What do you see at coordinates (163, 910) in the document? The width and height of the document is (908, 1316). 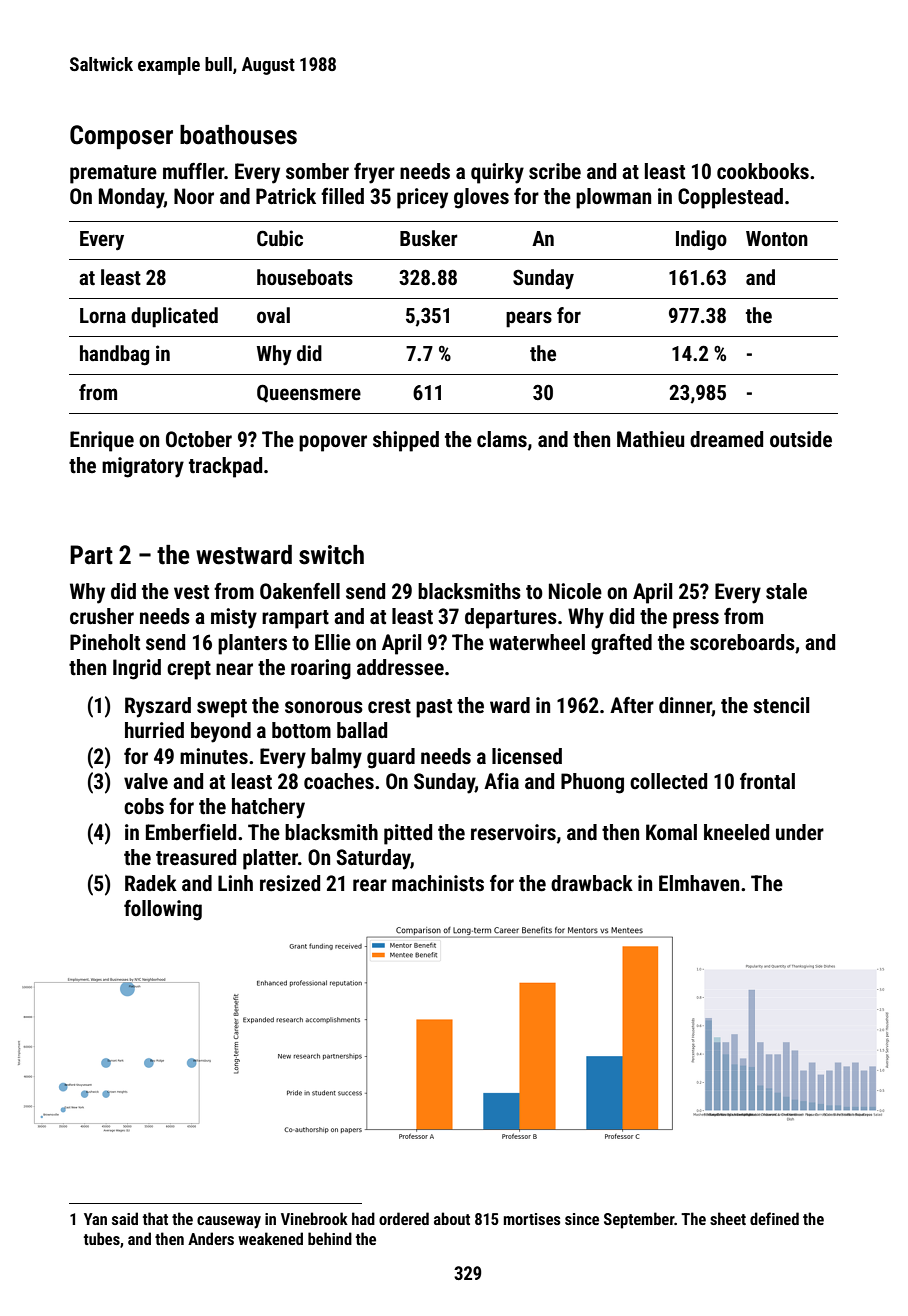 I see `following` at bounding box center [163, 910].
